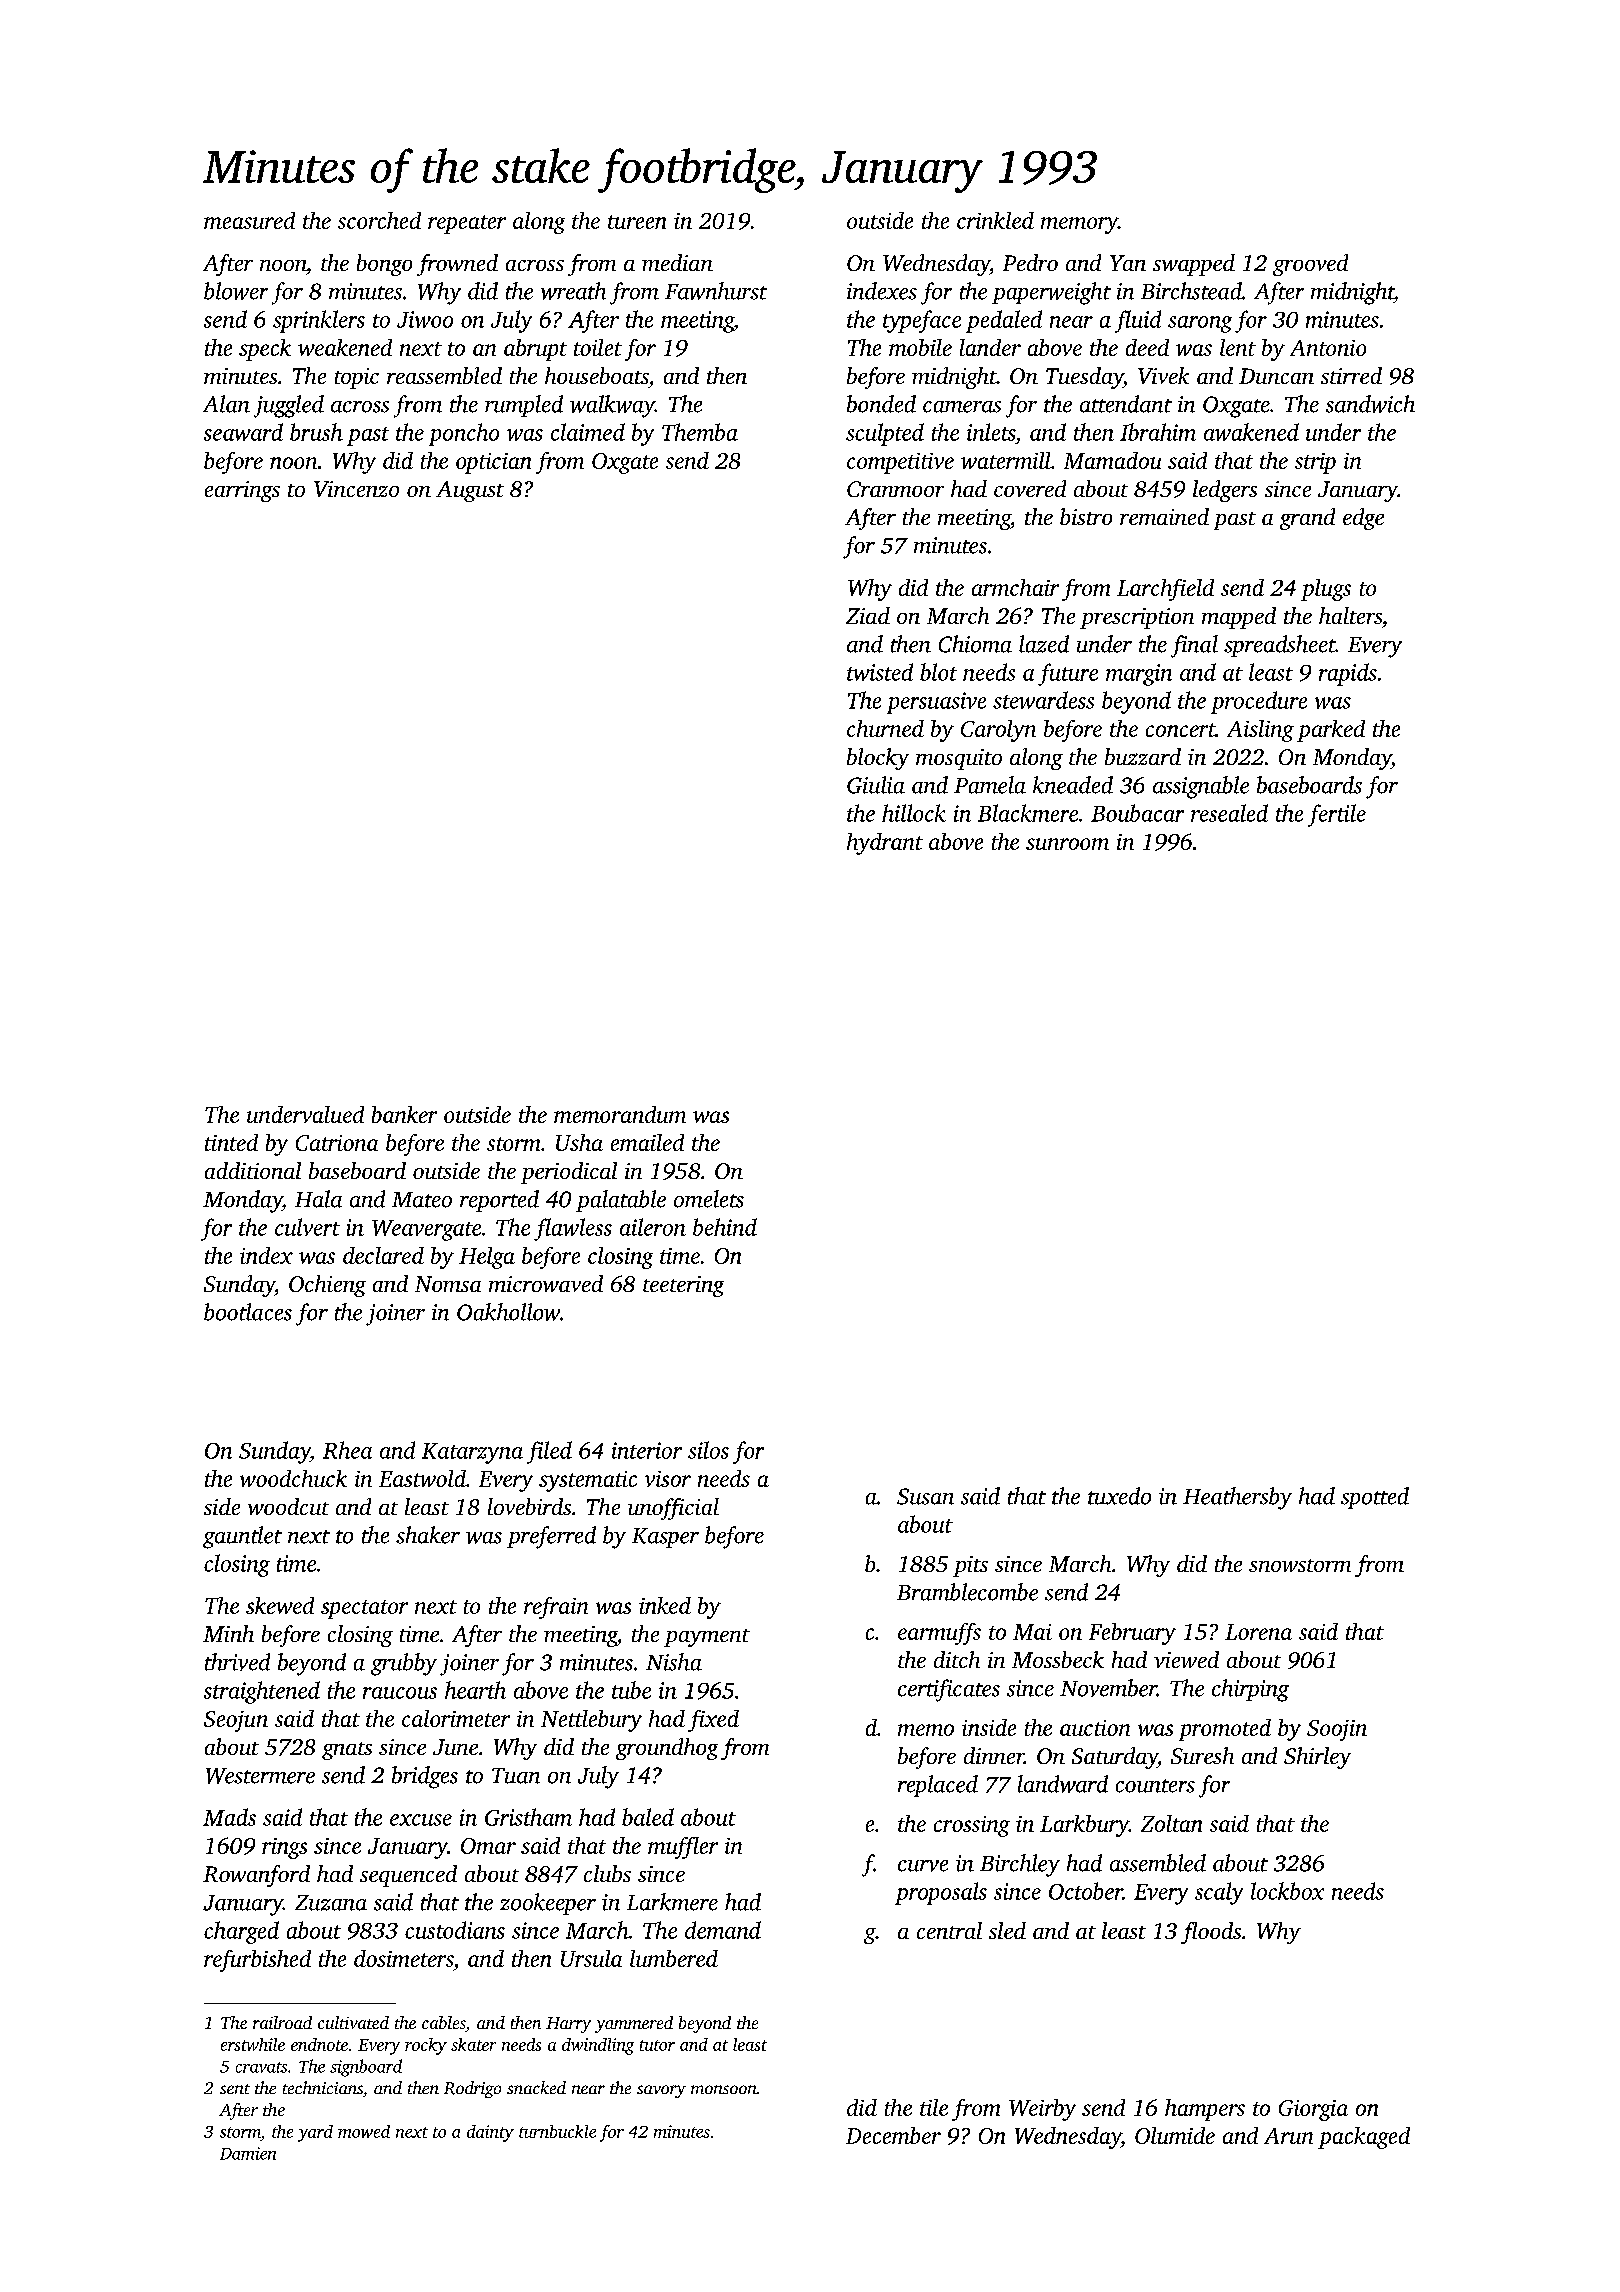  What do you see at coordinates (307, 1227) in the screenshot?
I see `culvert` at bounding box center [307, 1227].
